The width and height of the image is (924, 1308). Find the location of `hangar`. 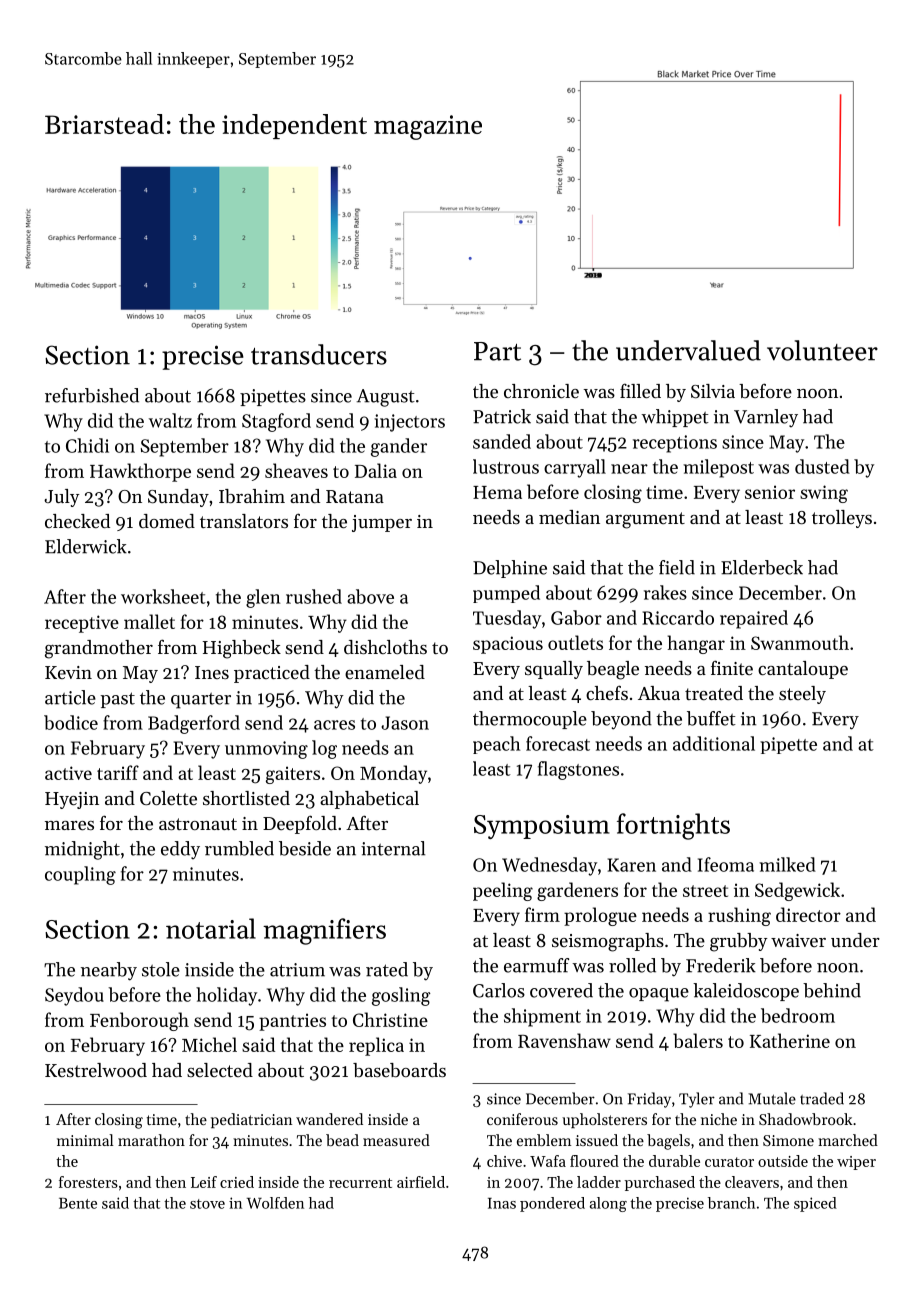

hangar is located at coordinates (696, 644).
